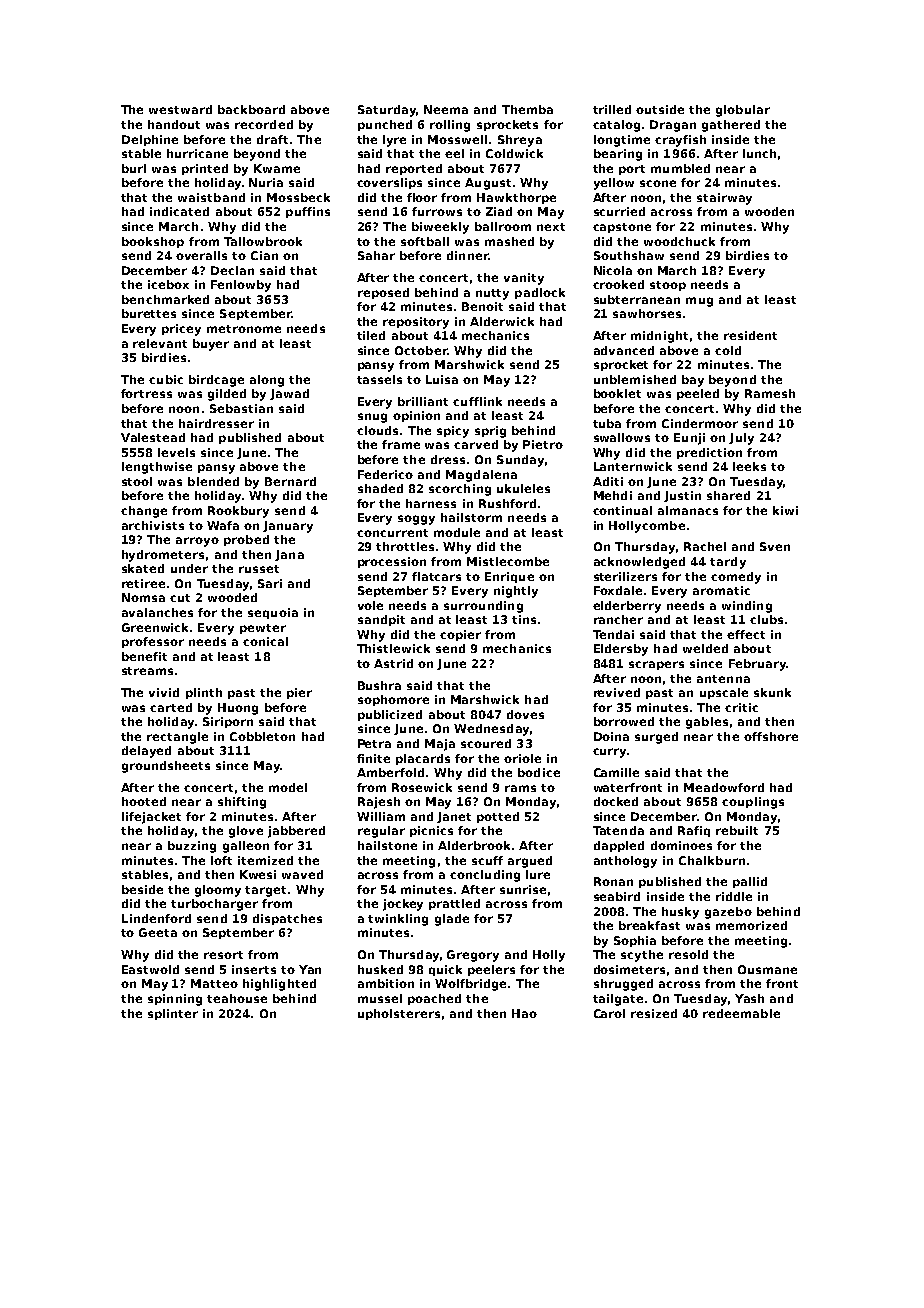 The height and width of the document is (1308, 924). What do you see at coordinates (772, 692) in the document?
I see `skunk` at bounding box center [772, 692].
